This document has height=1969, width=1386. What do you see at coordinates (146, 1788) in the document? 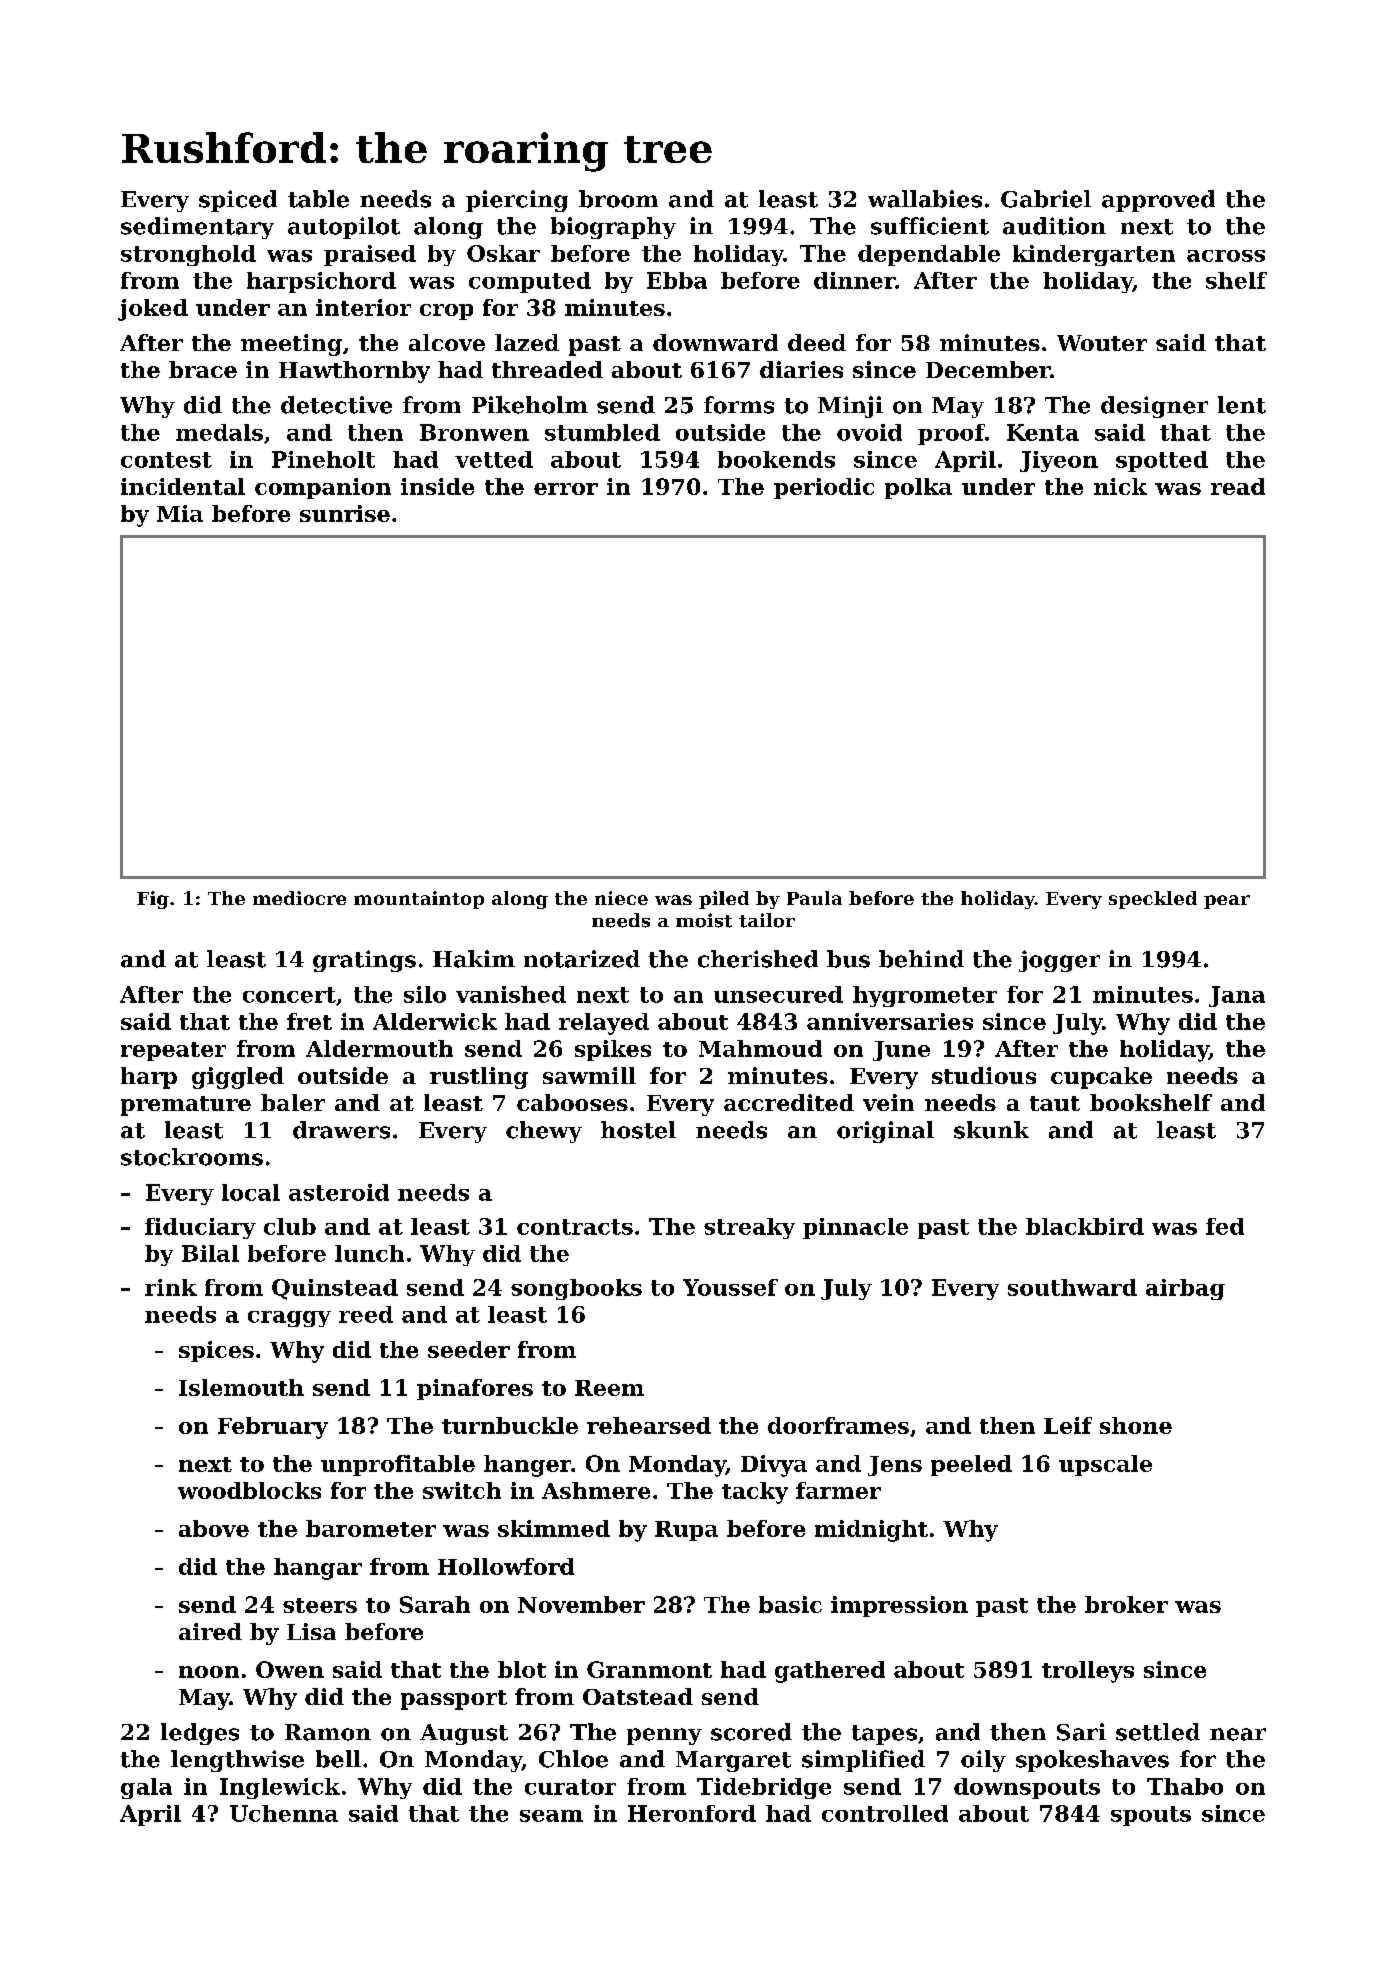
I see `gala` at bounding box center [146, 1788].
